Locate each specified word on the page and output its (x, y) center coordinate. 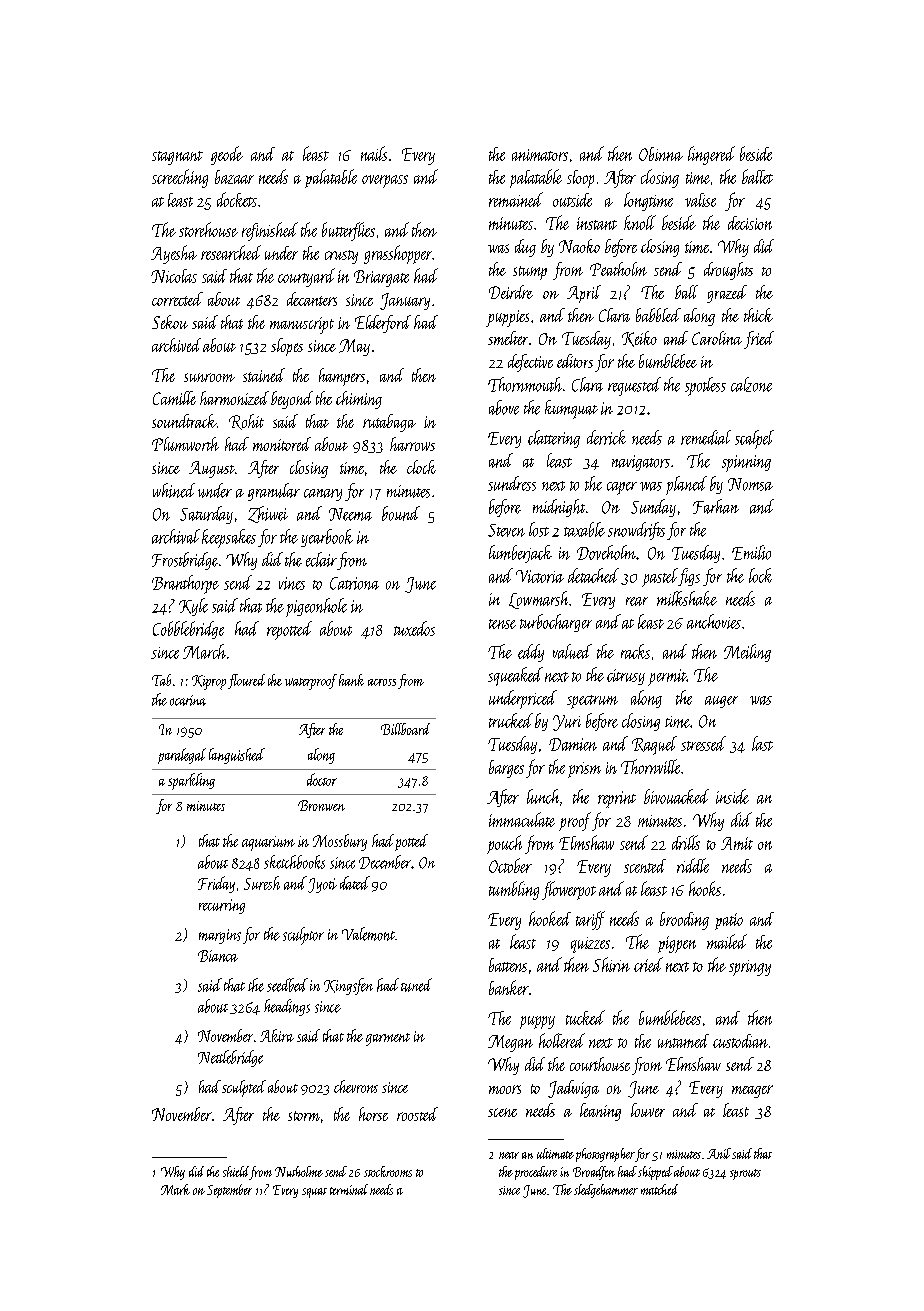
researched (231, 252)
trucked (511, 720)
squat (314, 1193)
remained (516, 199)
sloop (580, 179)
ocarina (188, 700)
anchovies (714, 621)
